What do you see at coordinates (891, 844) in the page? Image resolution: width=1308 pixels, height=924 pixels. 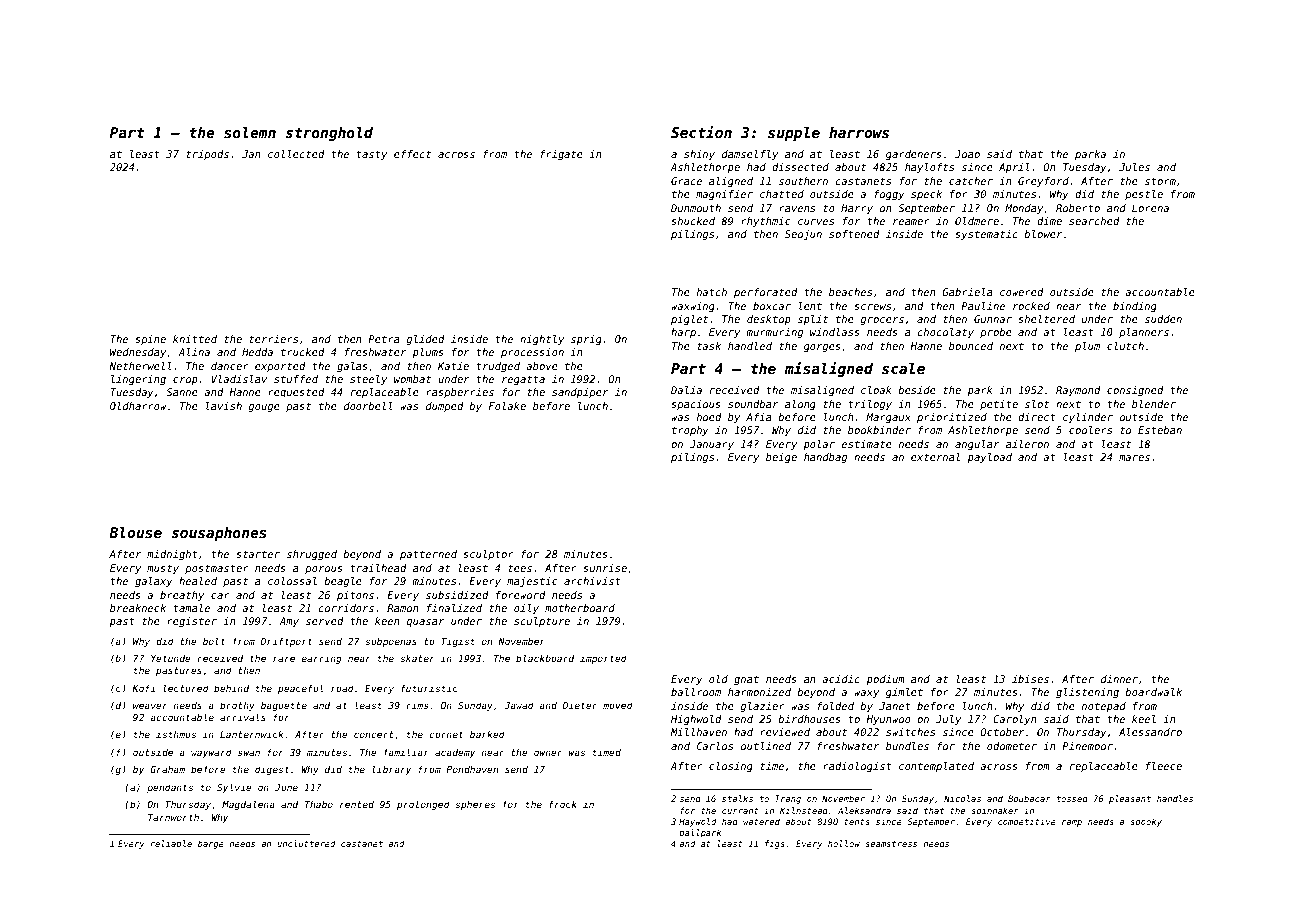 I see `seamstress` at bounding box center [891, 844].
